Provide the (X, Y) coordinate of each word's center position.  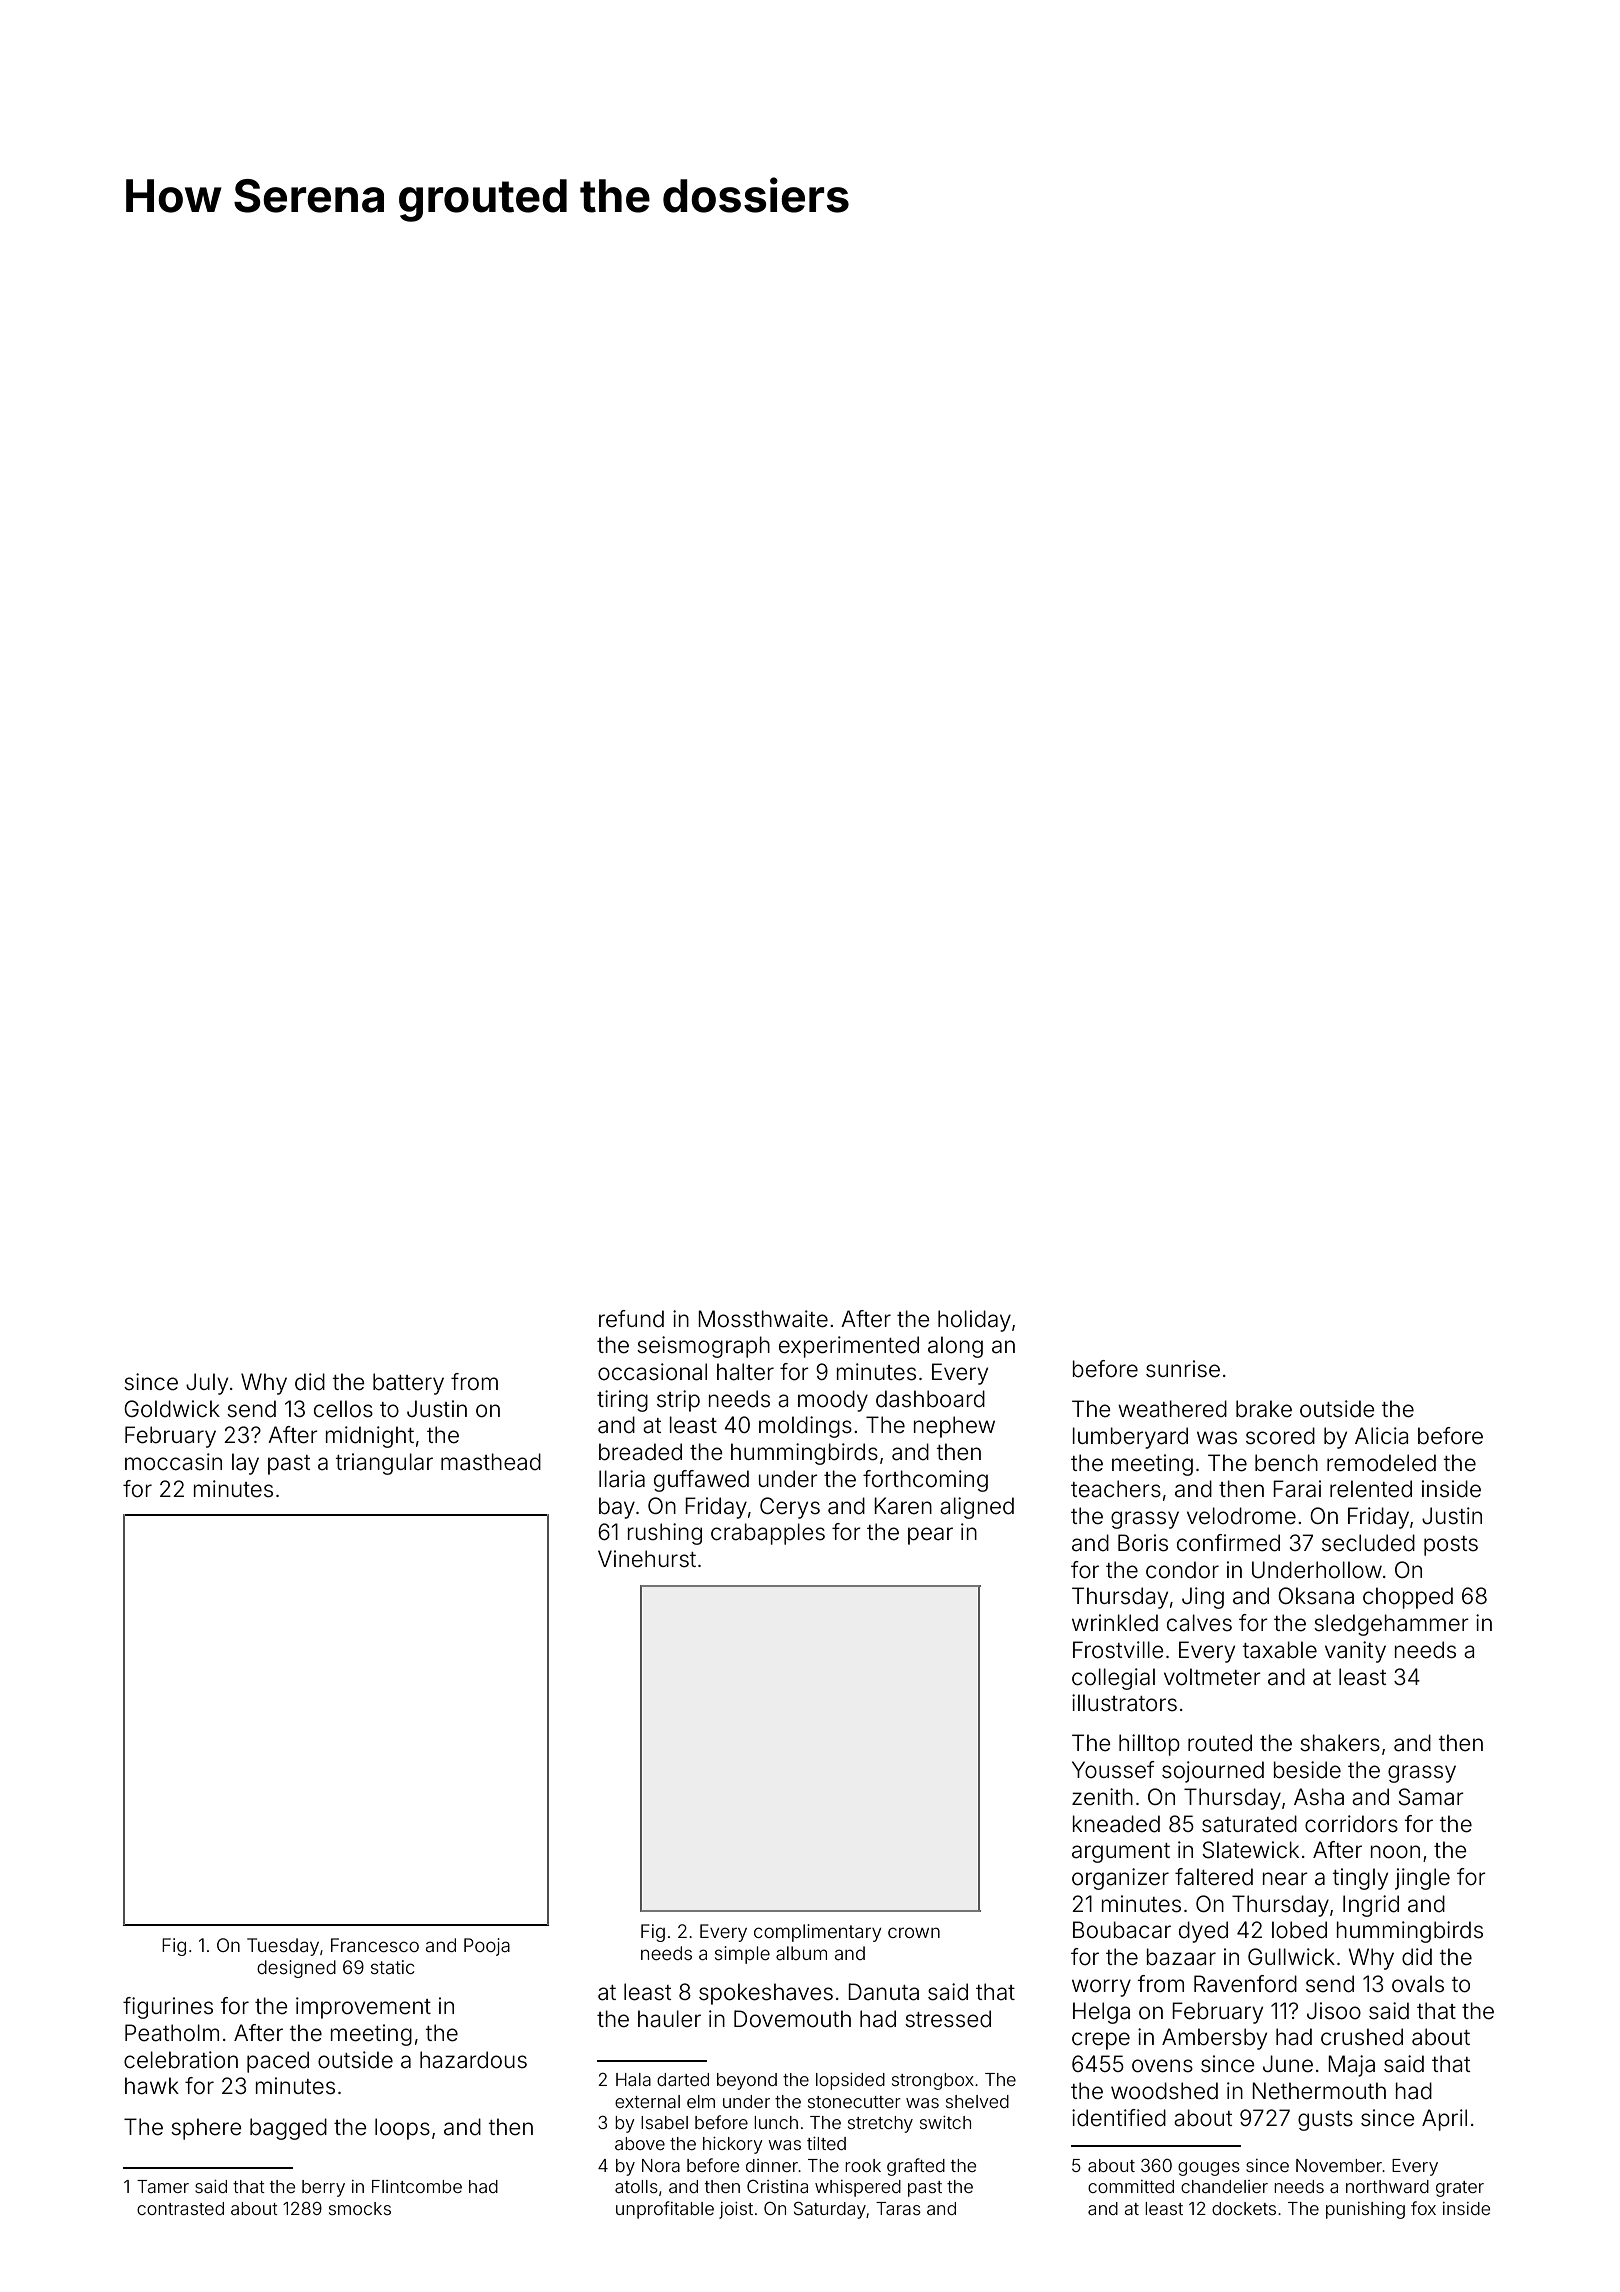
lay (245, 1464)
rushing (665, 1534)
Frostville (1118, 1650)
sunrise (1183, 1369)
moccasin (173, 1462)
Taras (898, 2208)
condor (1182, 1570)
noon (1395, 1852)
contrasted (180, 2208)
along (955, 1347)
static (392, 1967)
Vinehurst (647, 1559)
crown (914, 1932)
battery (408, 1384)
